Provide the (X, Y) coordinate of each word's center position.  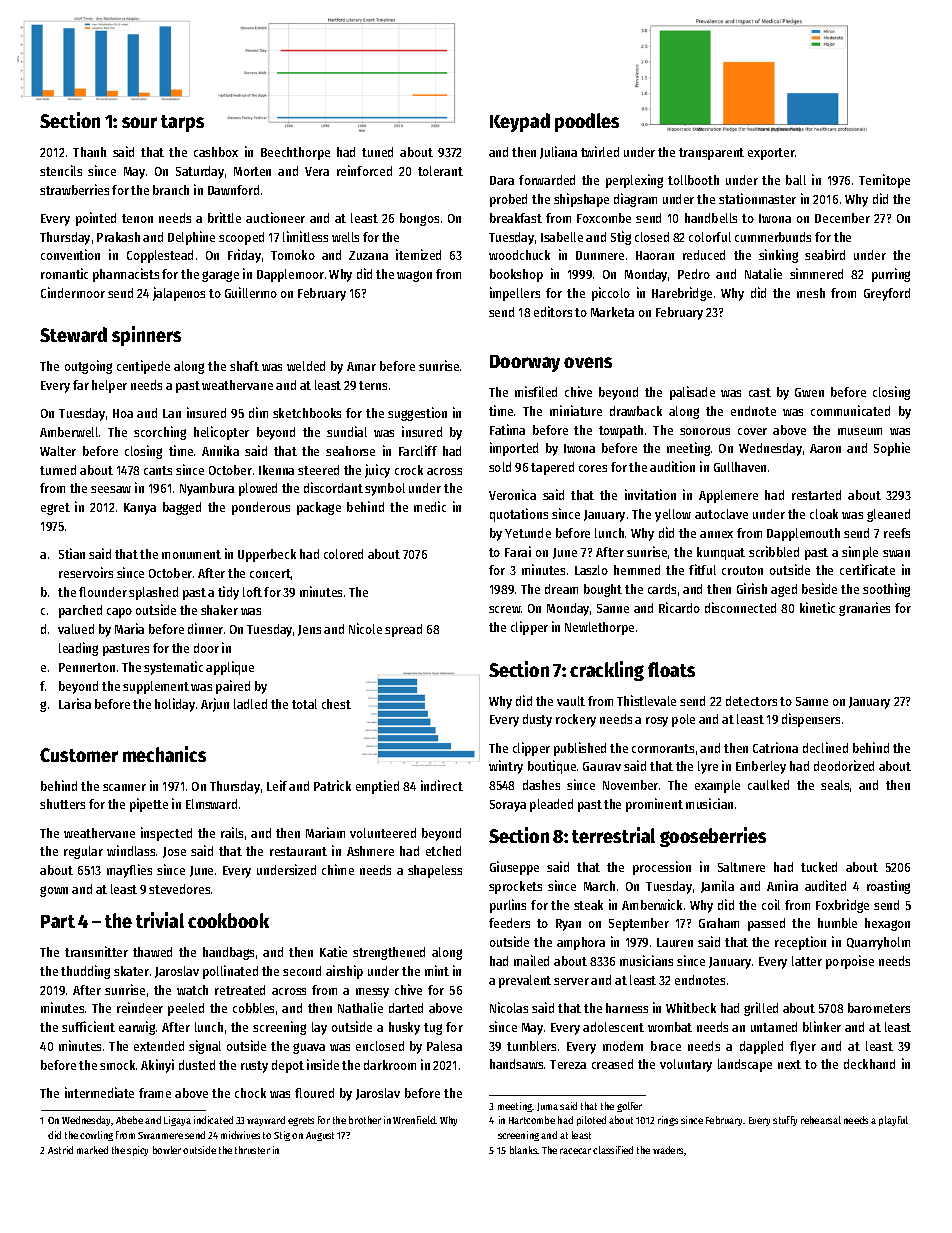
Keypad (520, 122)
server (571, 981)
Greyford (887, 294)
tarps (182, 123)
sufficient (88, 1026)
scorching (160, 433)
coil (771, 904)
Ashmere (370, 851)
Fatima (507, 429)
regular (83, 852)
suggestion (417, 414)
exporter (771, 154)
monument (191, 554)
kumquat (721, 553)
